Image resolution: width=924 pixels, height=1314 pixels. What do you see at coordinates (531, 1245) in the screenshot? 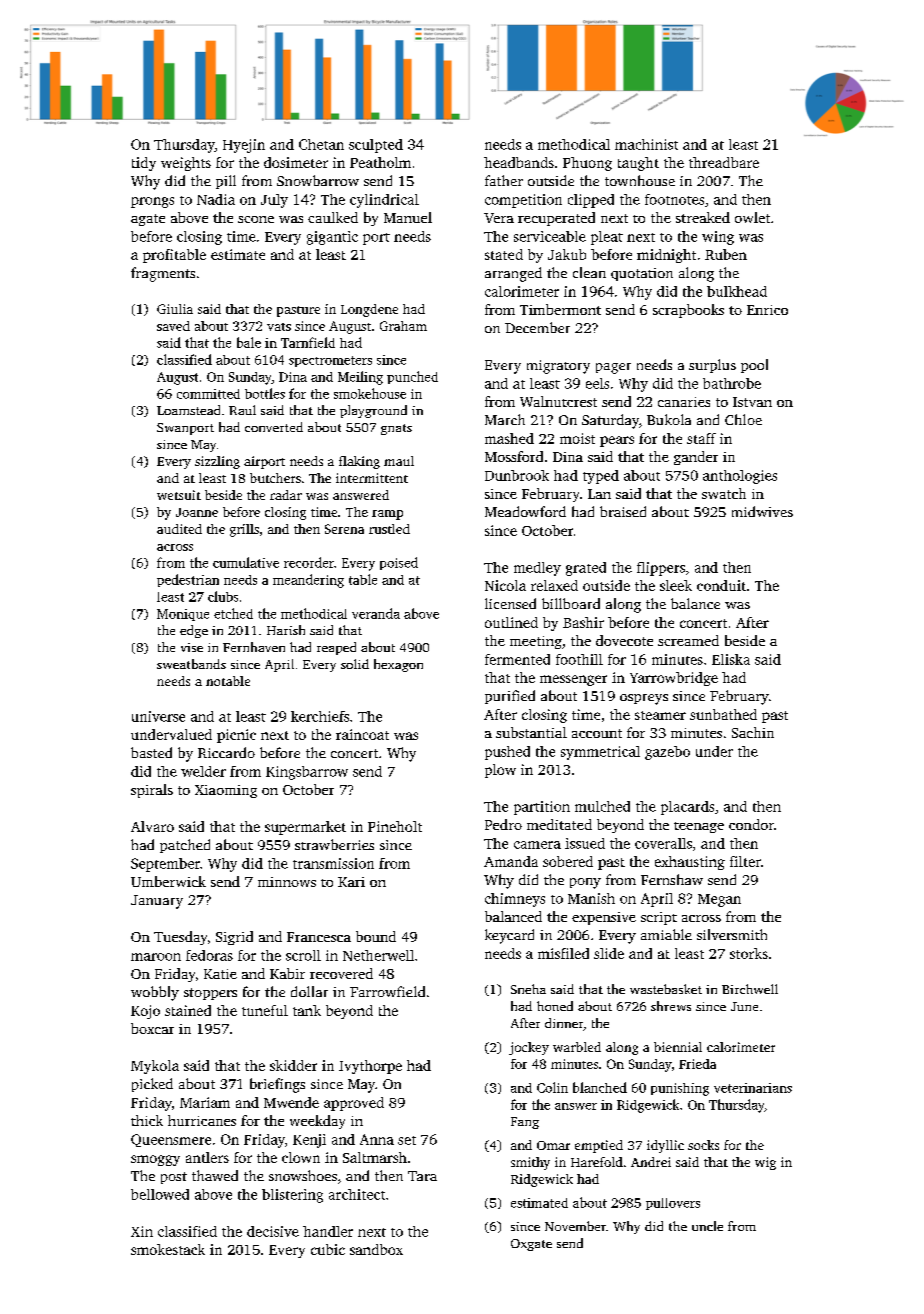
I see `Oxgate` at bounding box center [531, 1245].
